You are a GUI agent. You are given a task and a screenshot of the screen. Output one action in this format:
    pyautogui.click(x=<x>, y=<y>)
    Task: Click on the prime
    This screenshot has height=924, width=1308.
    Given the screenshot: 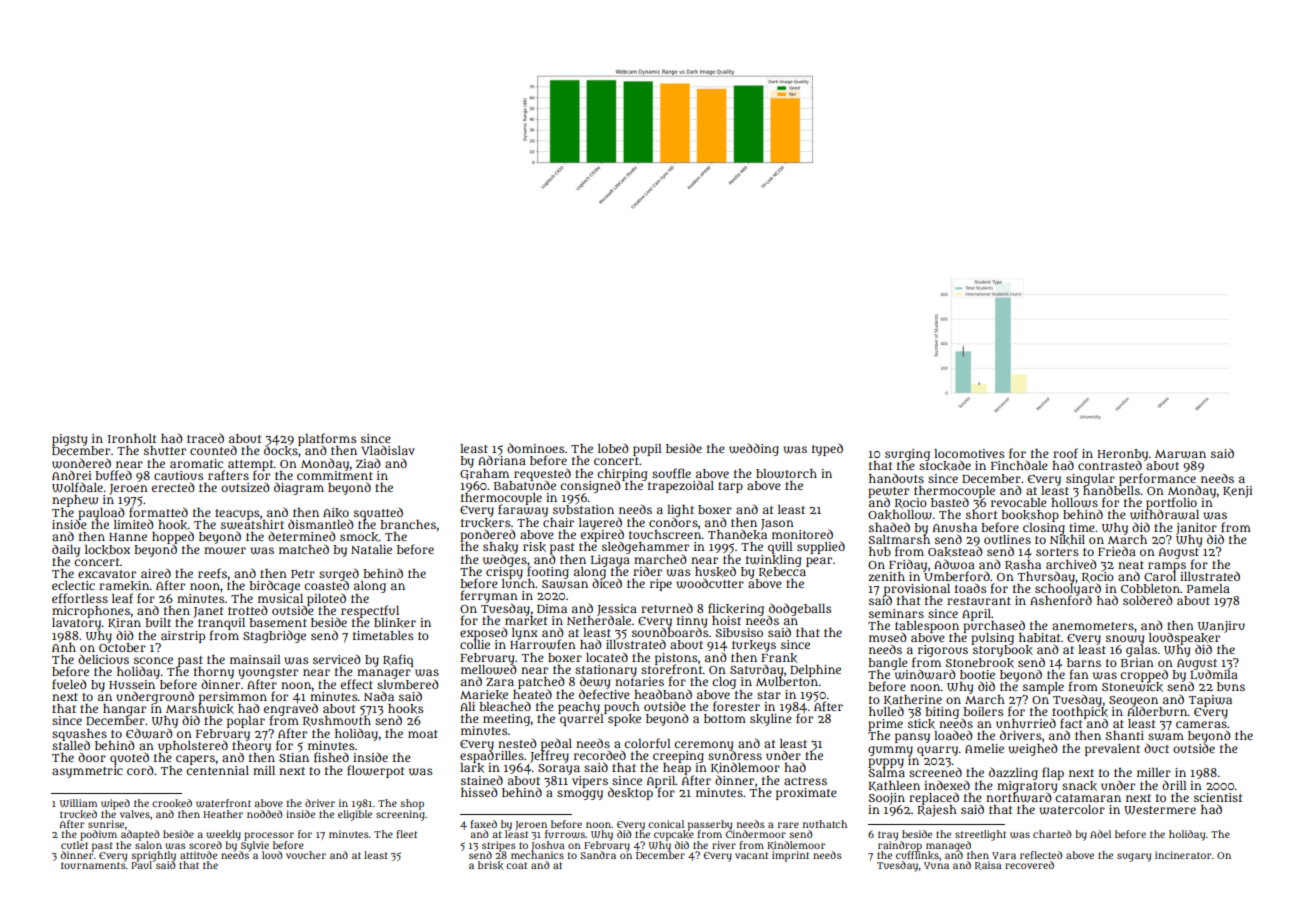 What is the action you would take?
    pyautogui.click(x=885, y=725)
